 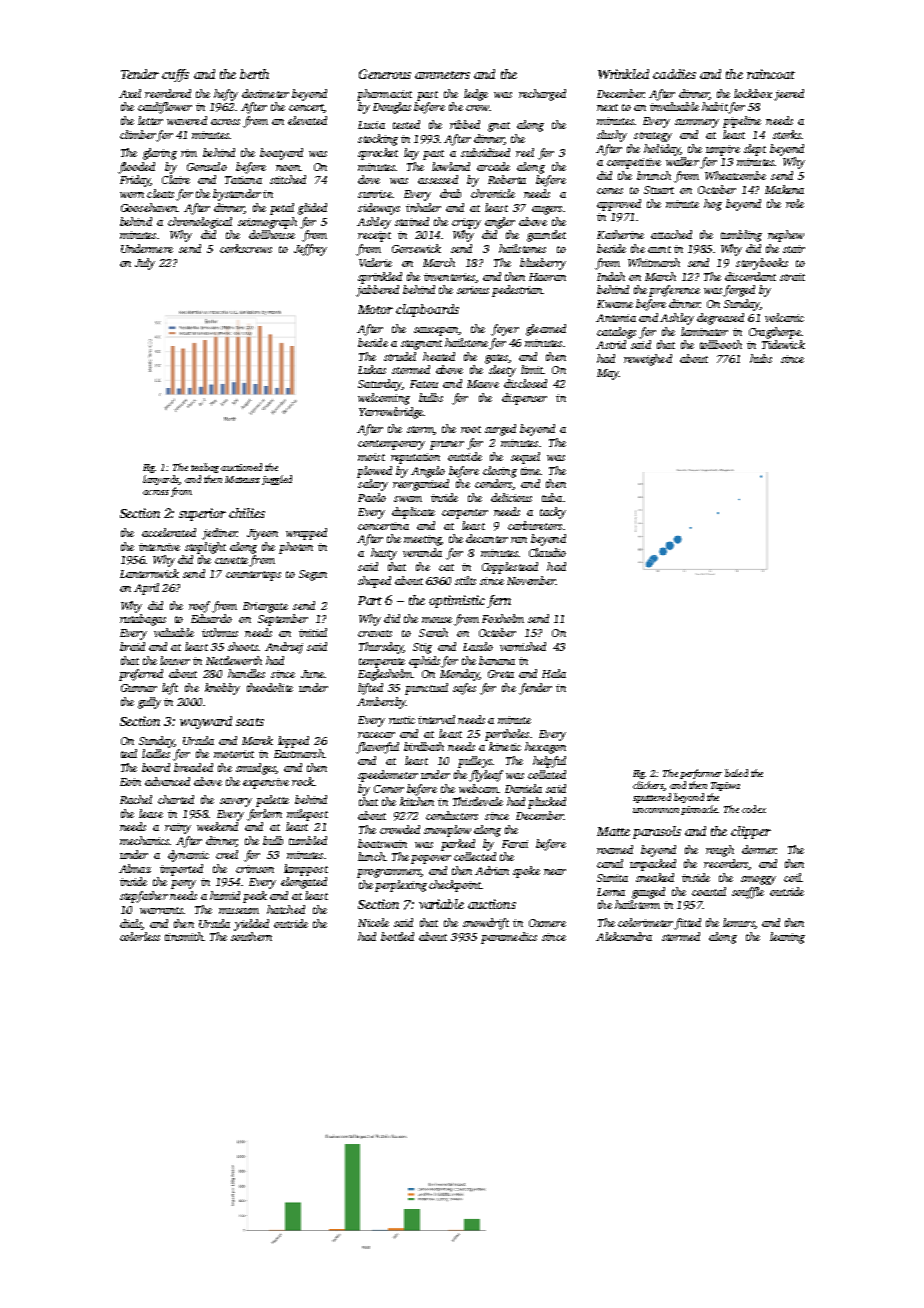 What do you see at coordinates (251, 936) in the page?
I see `southern` at bounding box center [251, 936].
